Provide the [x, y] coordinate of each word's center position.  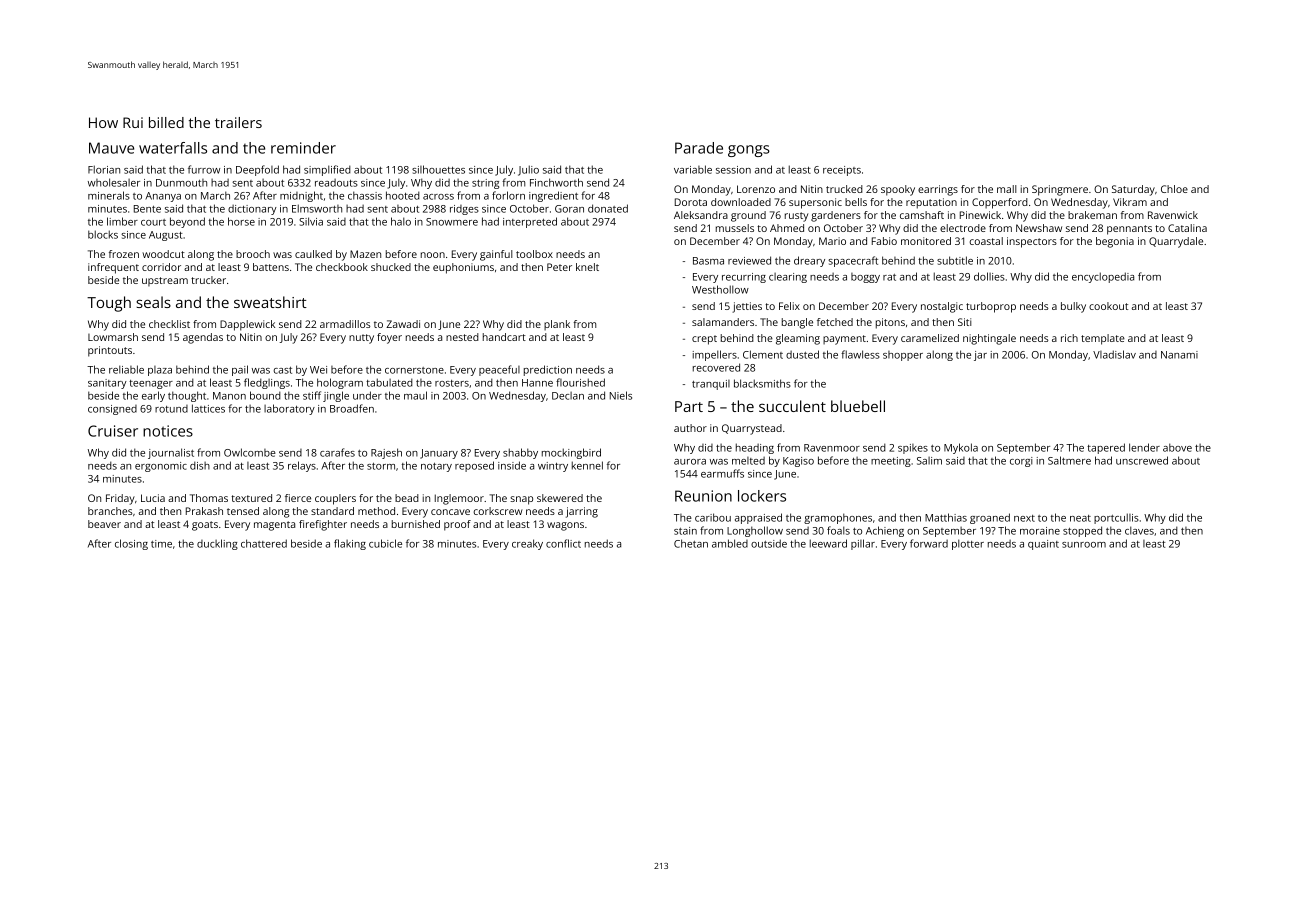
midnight [301, 196]
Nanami [1179, 355]
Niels [621, 395]
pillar [863, 544]
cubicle [385, 543]
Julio [528, 170]
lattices [208, 408]
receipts [842, 171]
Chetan [691, 543]
